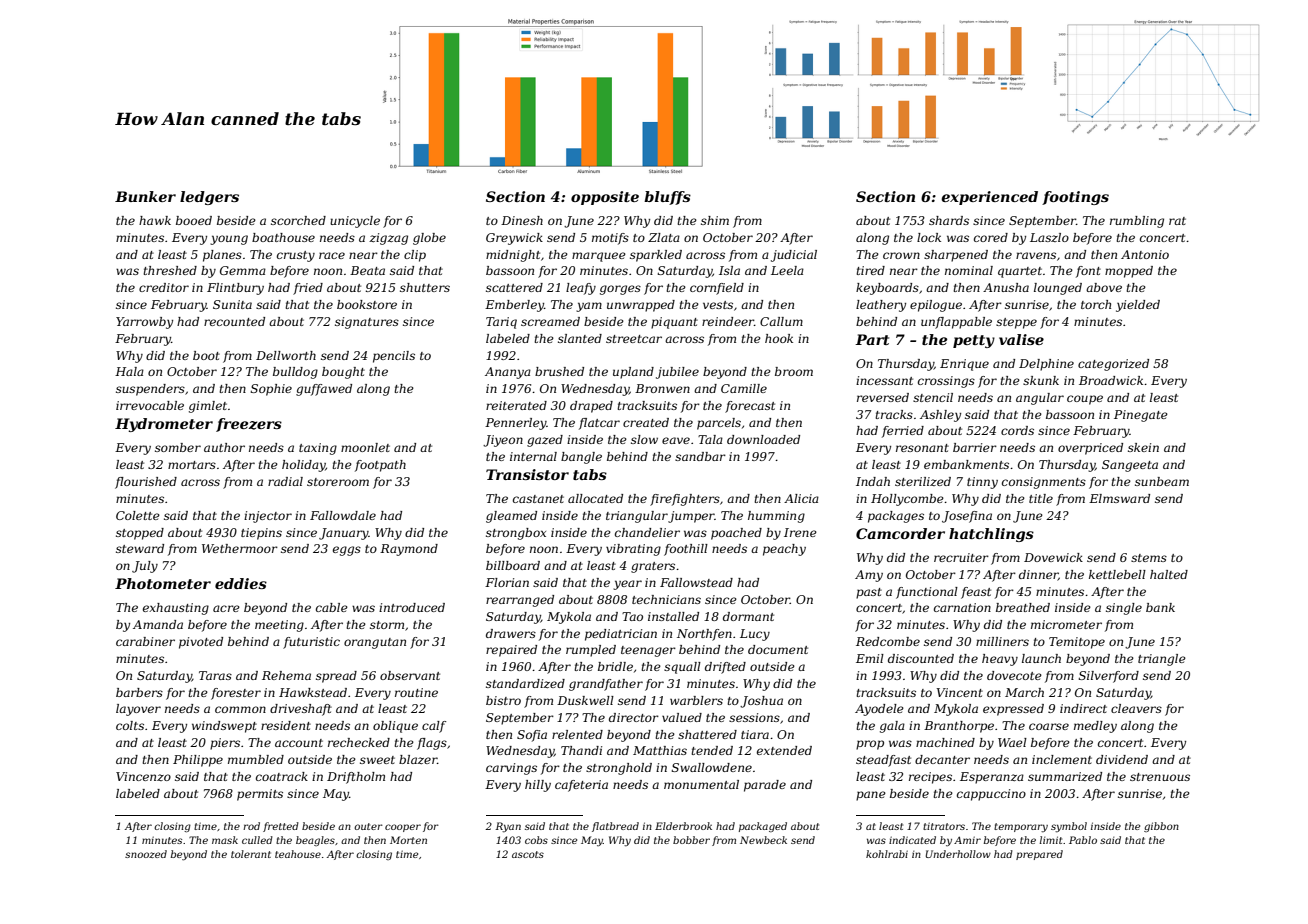 The height and width of the image is (924, 1308). I want to click on race, so click(332, 255).
